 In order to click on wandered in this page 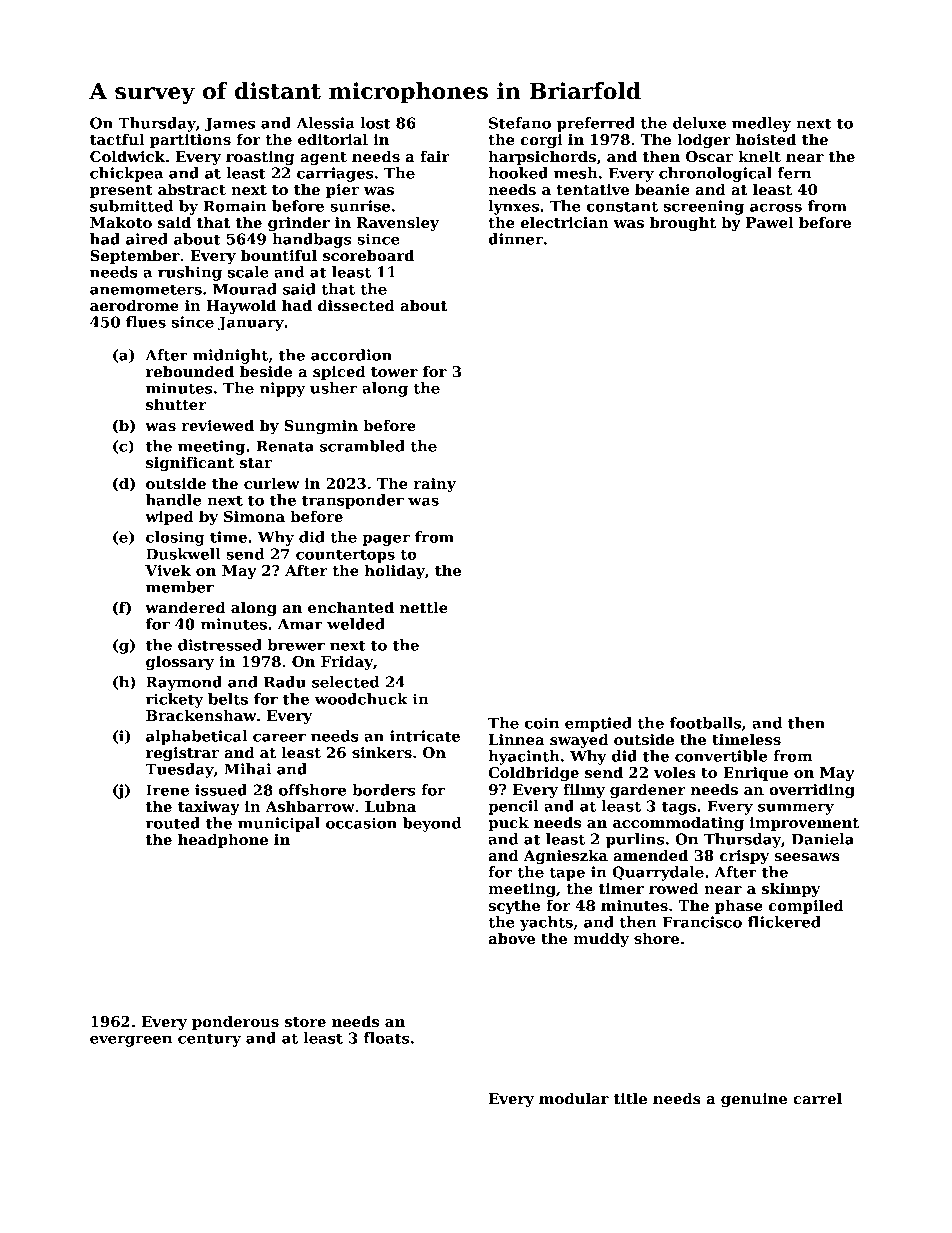, I will do `click(185, 607)`.
